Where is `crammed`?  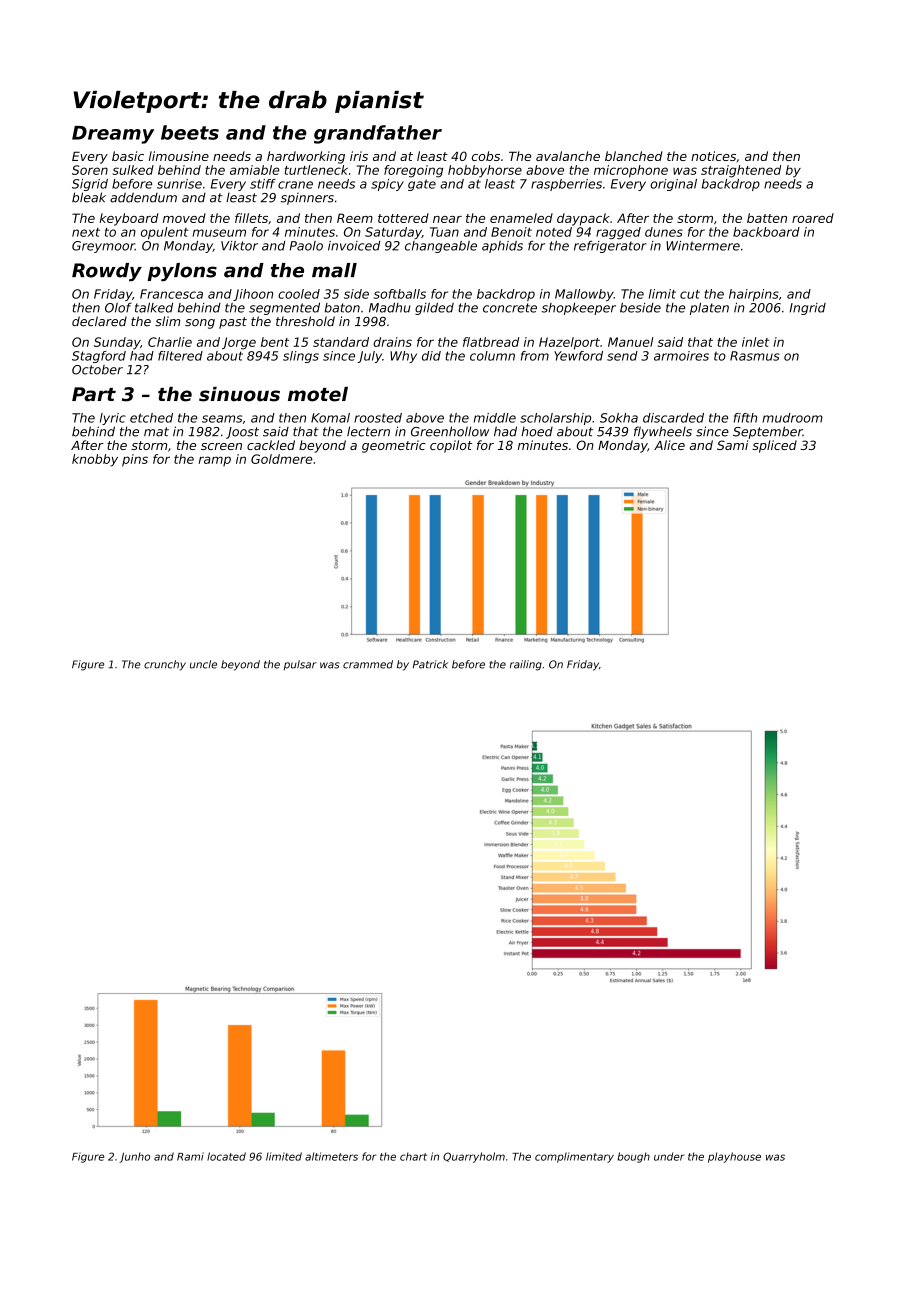
crammed is located at coordinates (368, 664).
